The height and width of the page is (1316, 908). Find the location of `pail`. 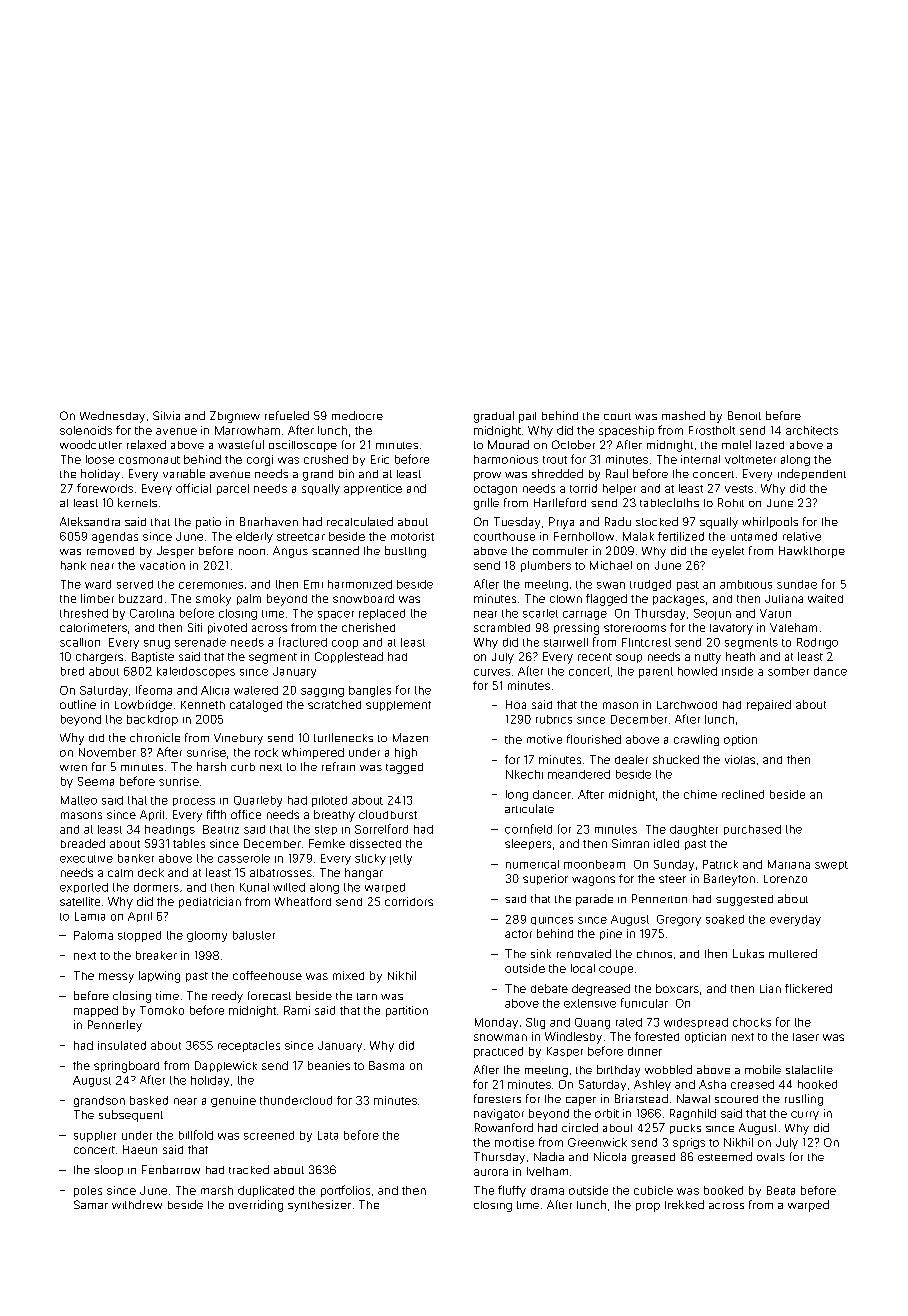

pail is located at coordinates (527, 417).
